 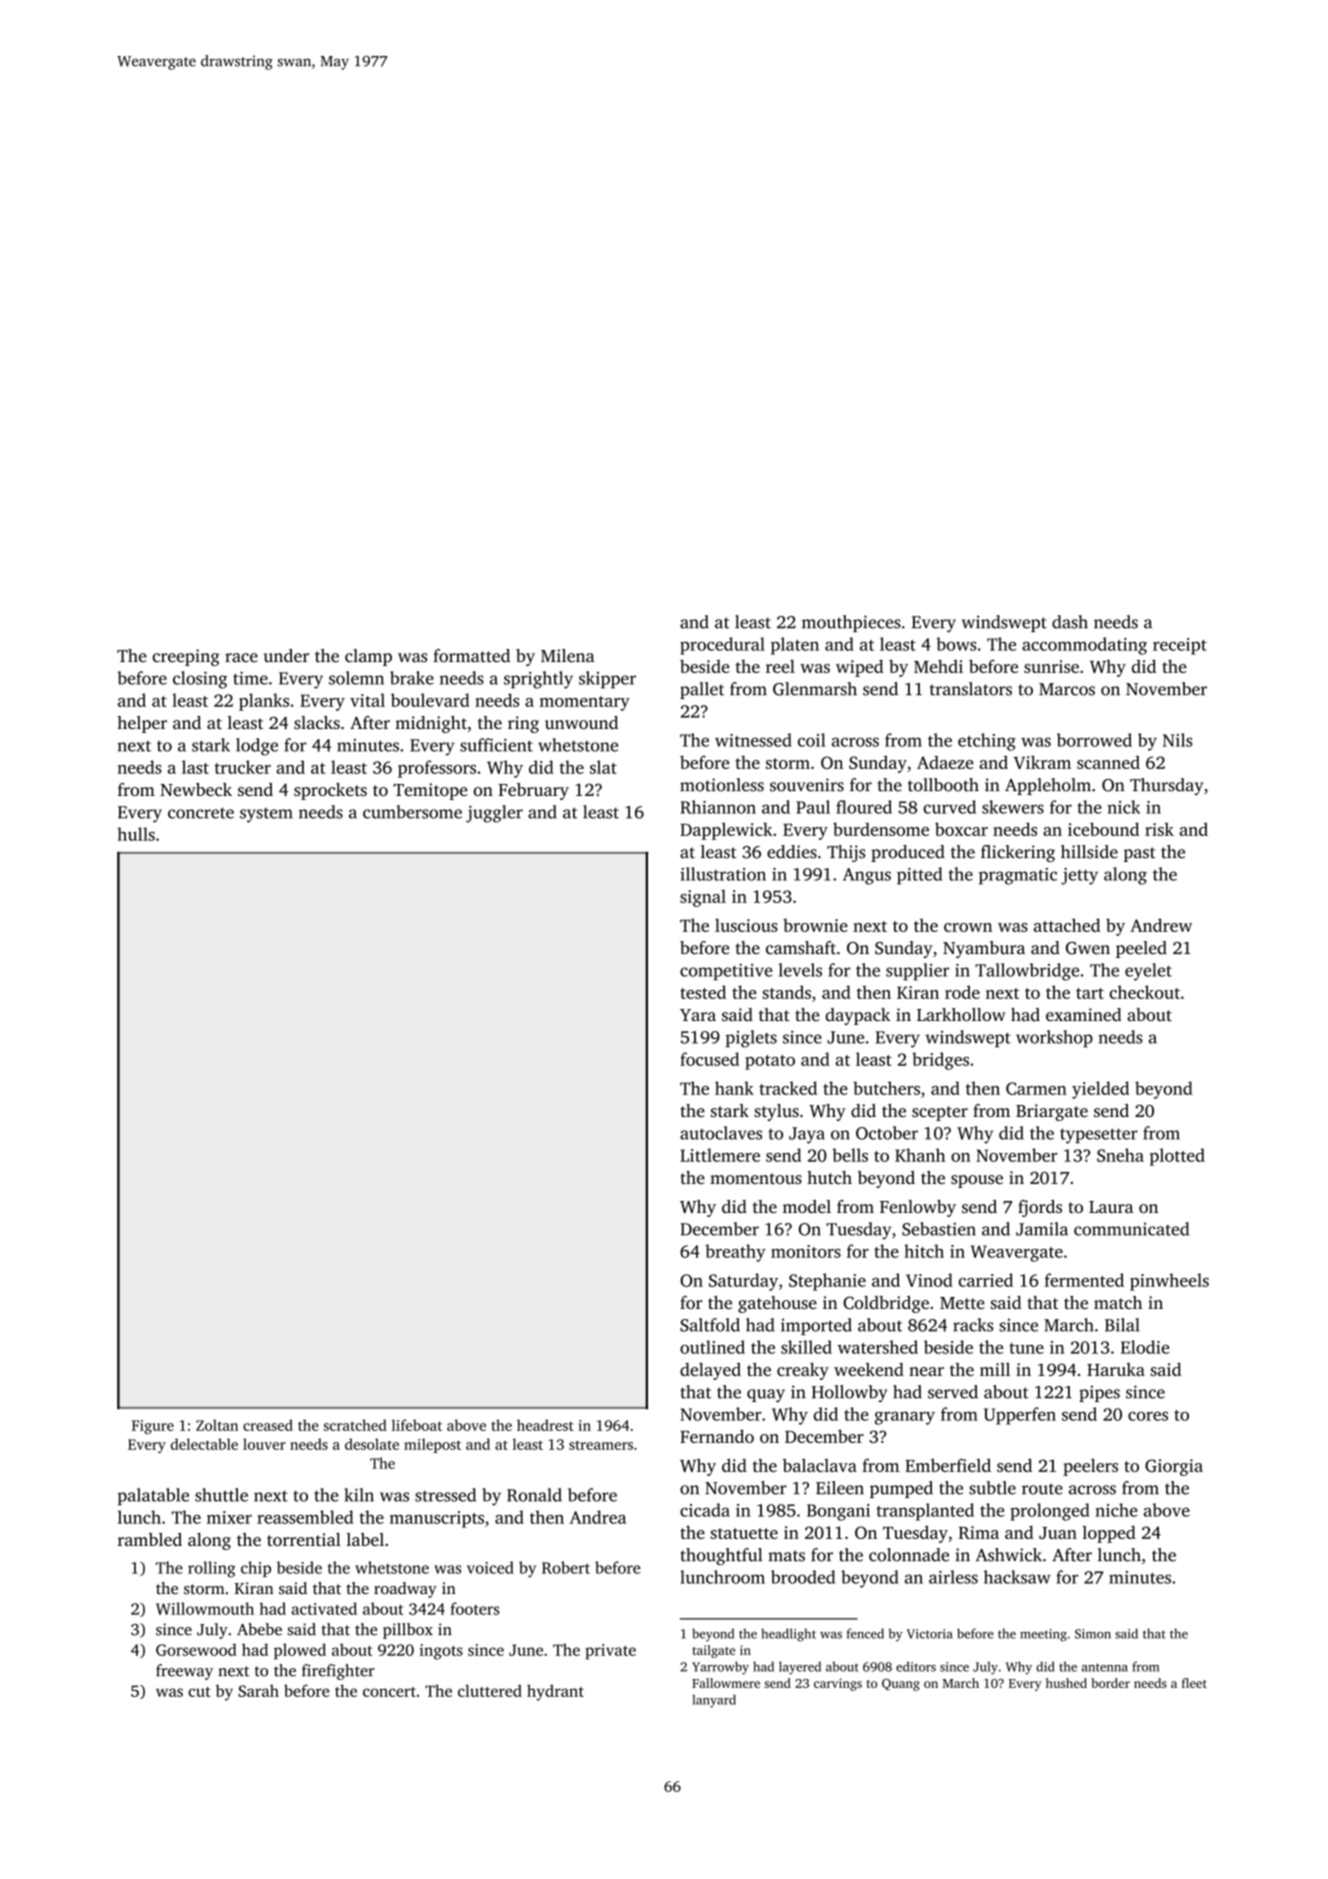 What do you see at coordinates (199, 1692) in the image?
I see `cut` at bounding box center [199, 1692].
